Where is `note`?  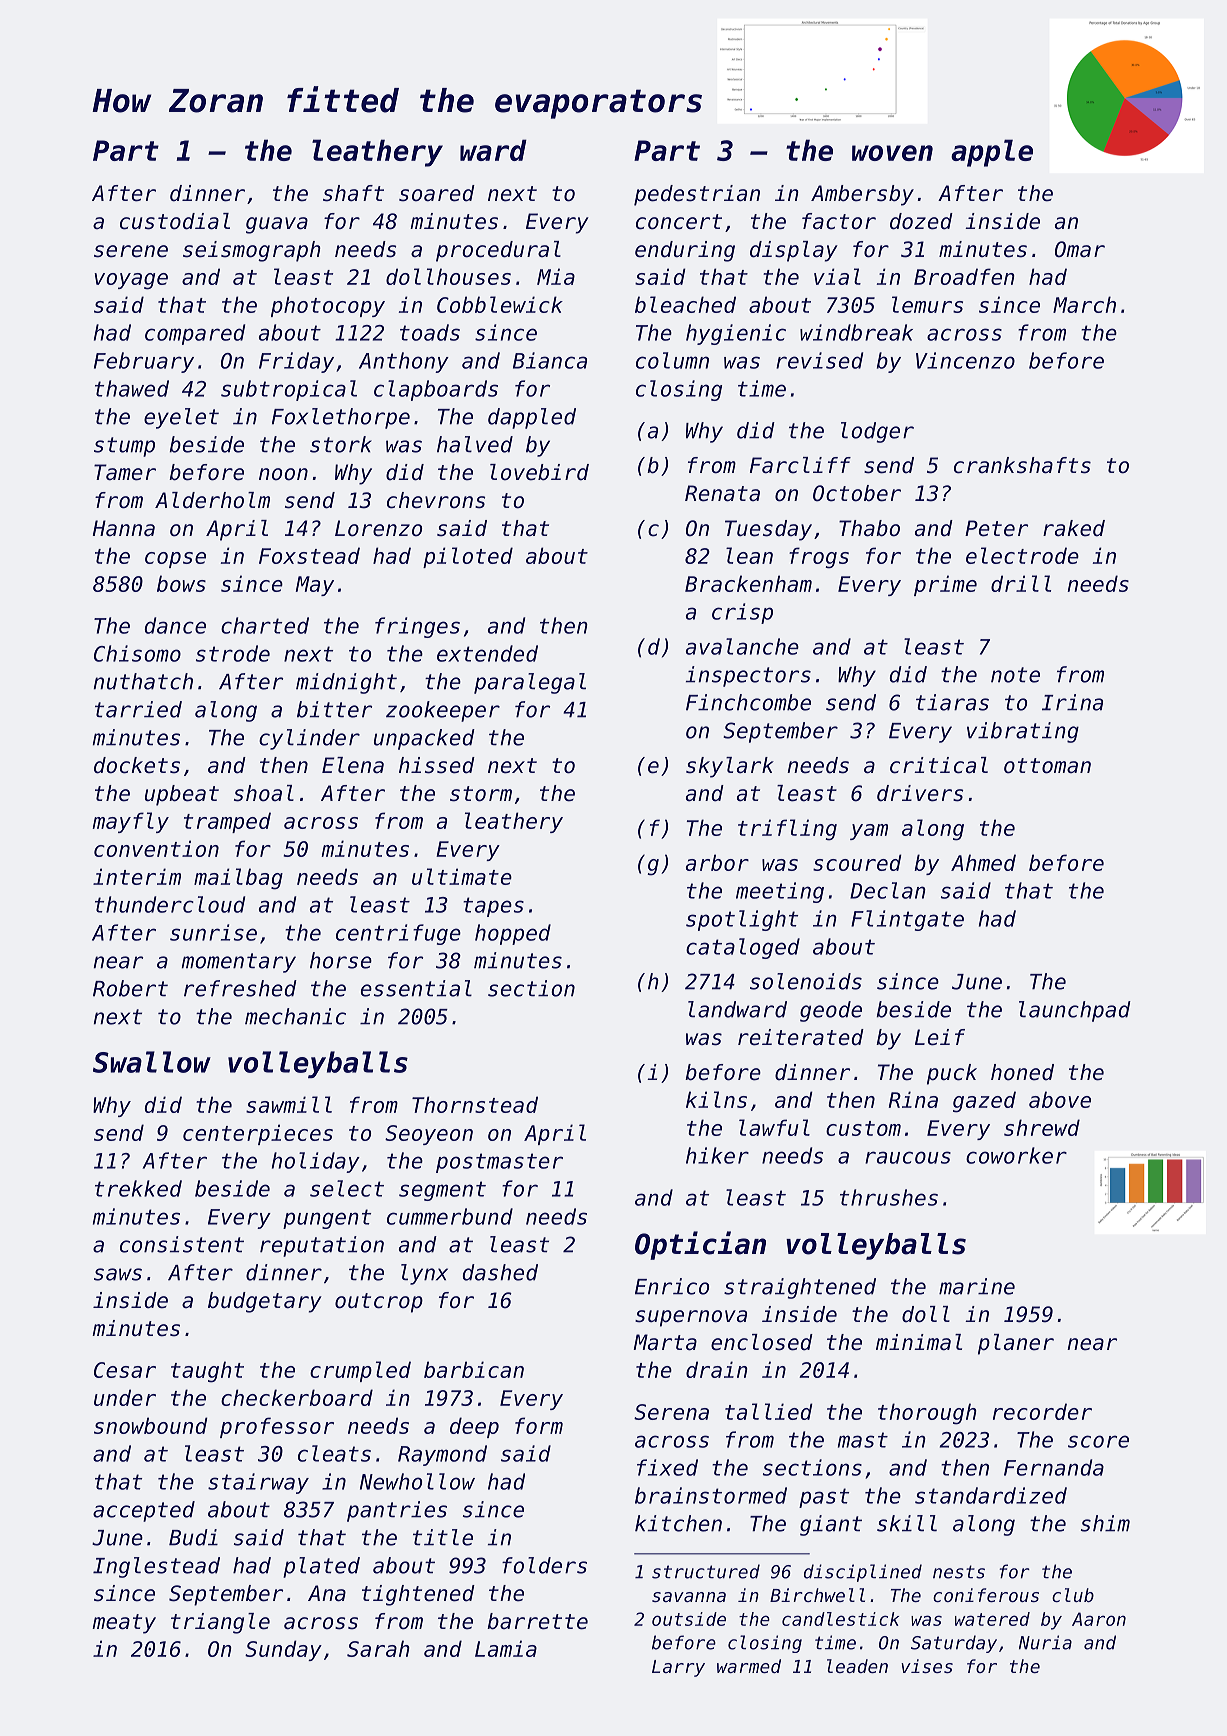
note is located at coordinates (1015, 675).
